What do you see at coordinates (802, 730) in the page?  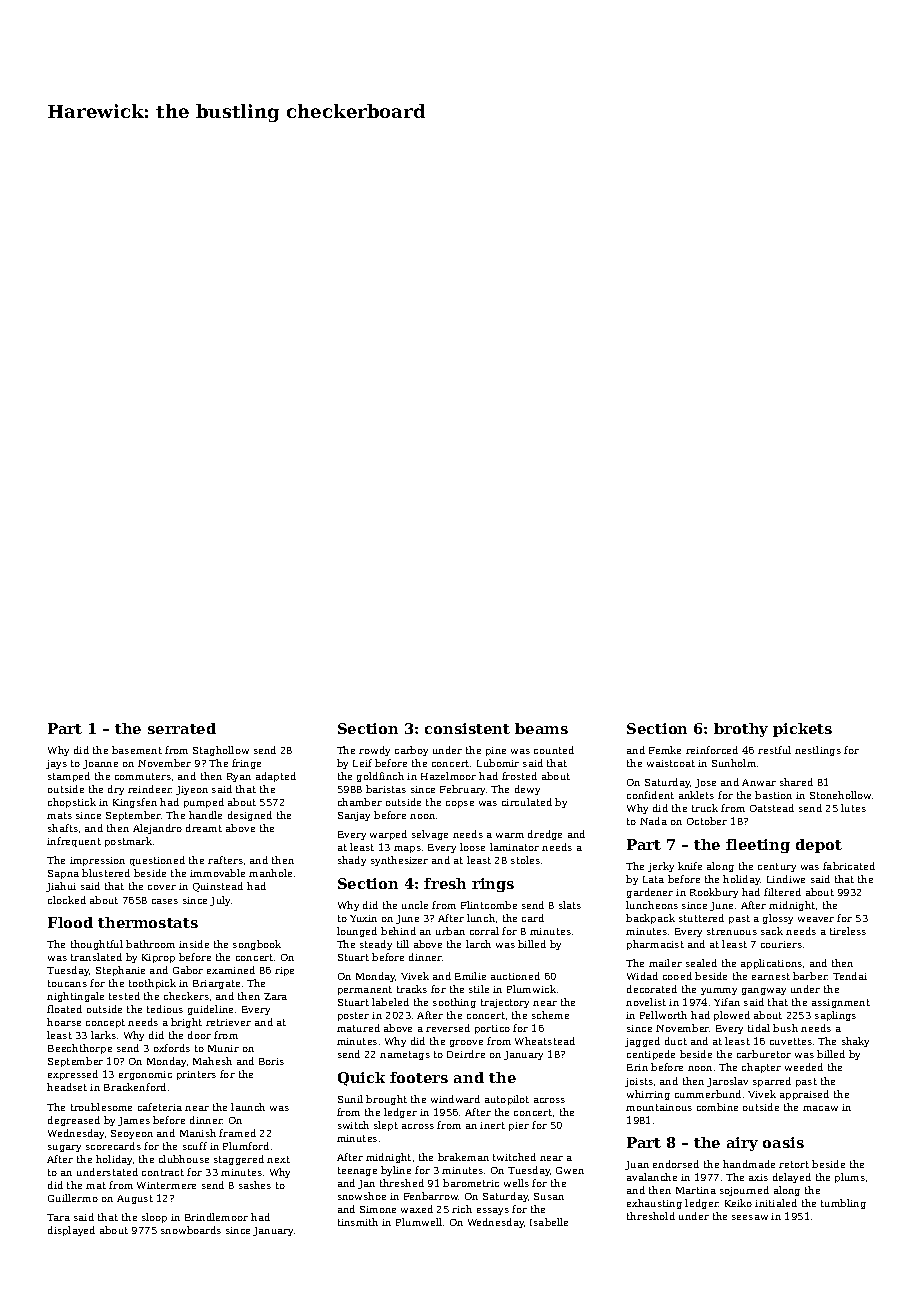 I see `pickets` at bounding box center [802, 730].
